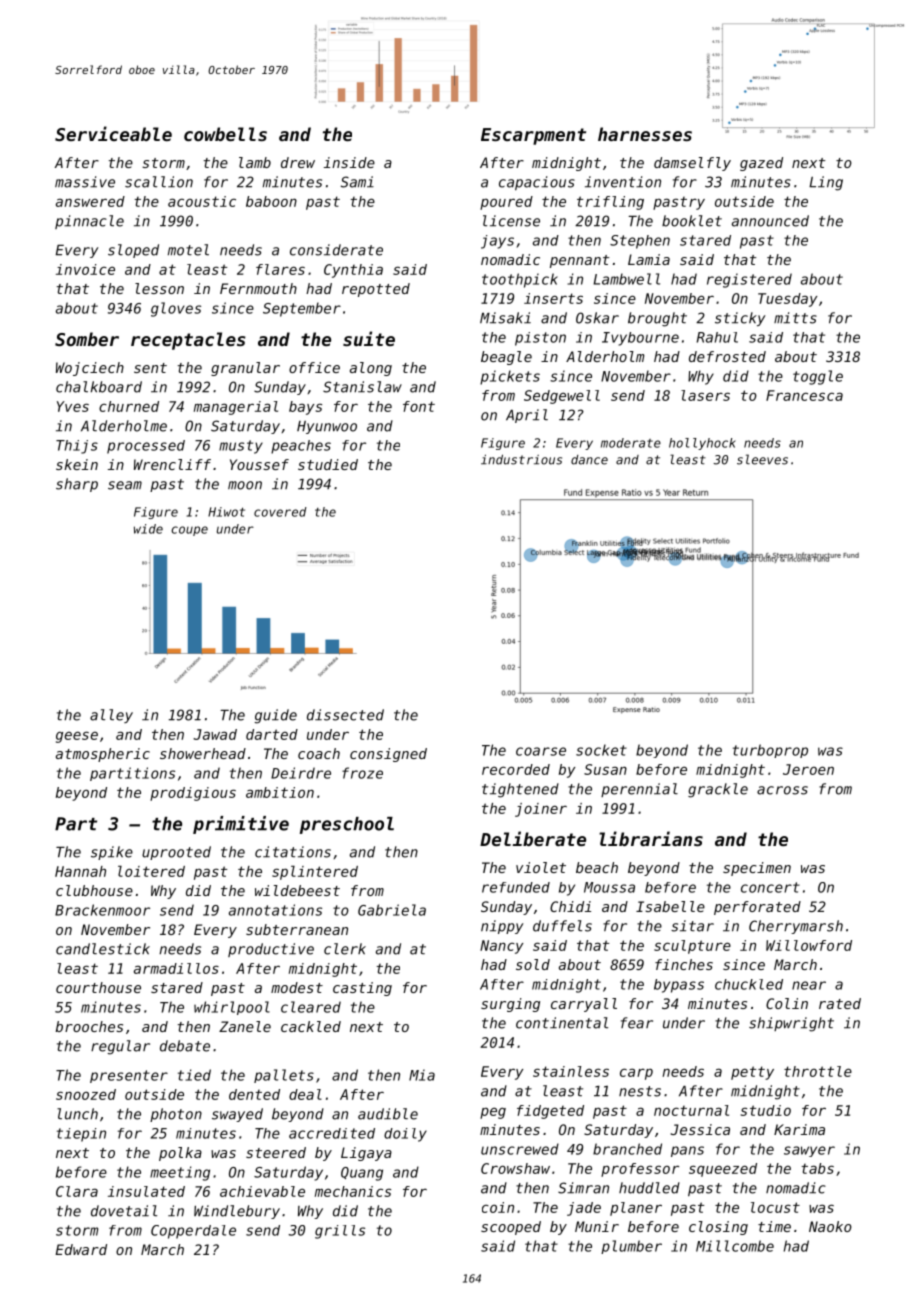 The width and height of the document is (924, 1308). I want to click on continental, so click(562, 1023).
